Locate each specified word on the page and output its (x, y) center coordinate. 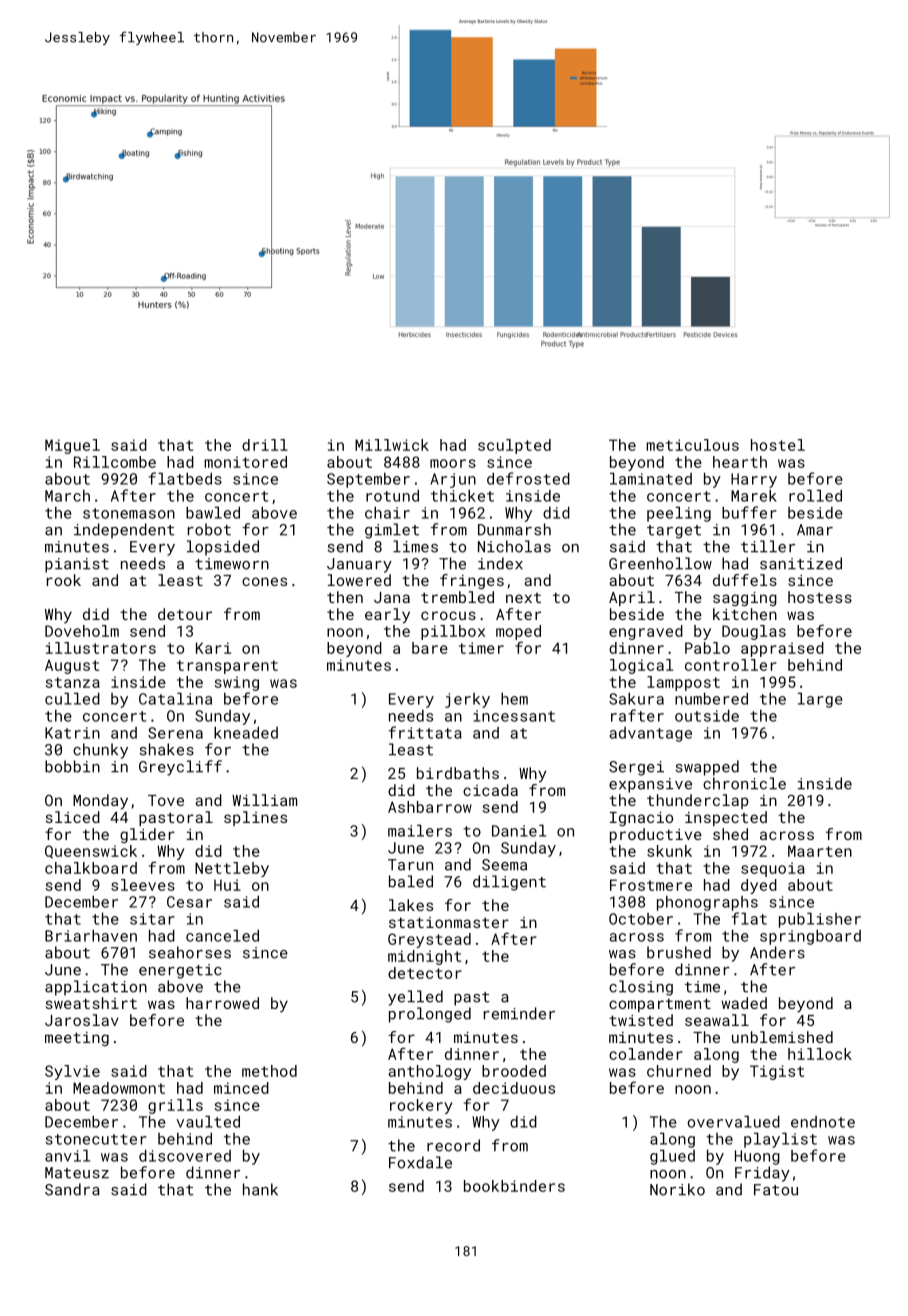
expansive (650, 785)
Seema (504, 865)
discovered (185, 1156)
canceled (222, 936)
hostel (778, 445)
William (264, 800)
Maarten (820, 851)
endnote (823, 1122)
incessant (514, 716)
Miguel (72, 446)
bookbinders (514, 1186)
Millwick (392, 445)
